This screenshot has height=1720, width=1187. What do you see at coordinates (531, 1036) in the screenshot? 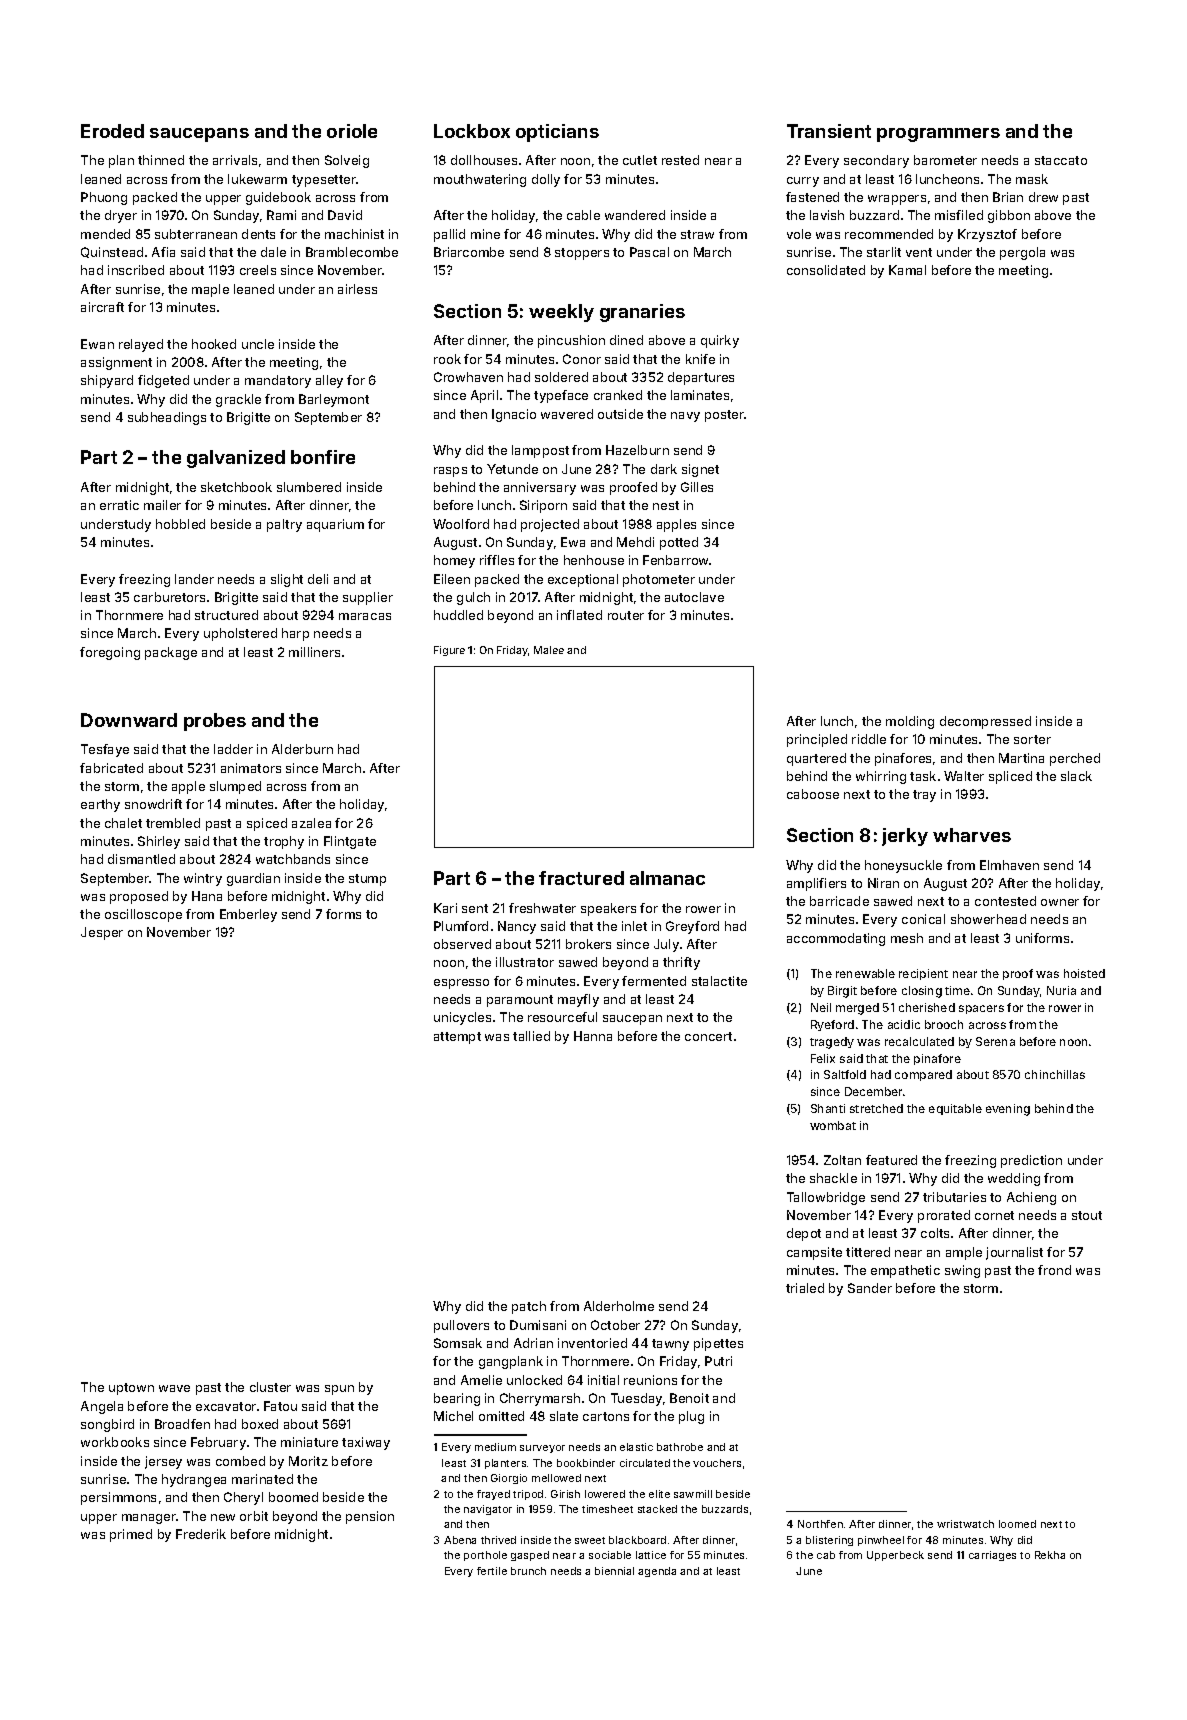
I see `tallied` at bounding box center [531, 1036].
